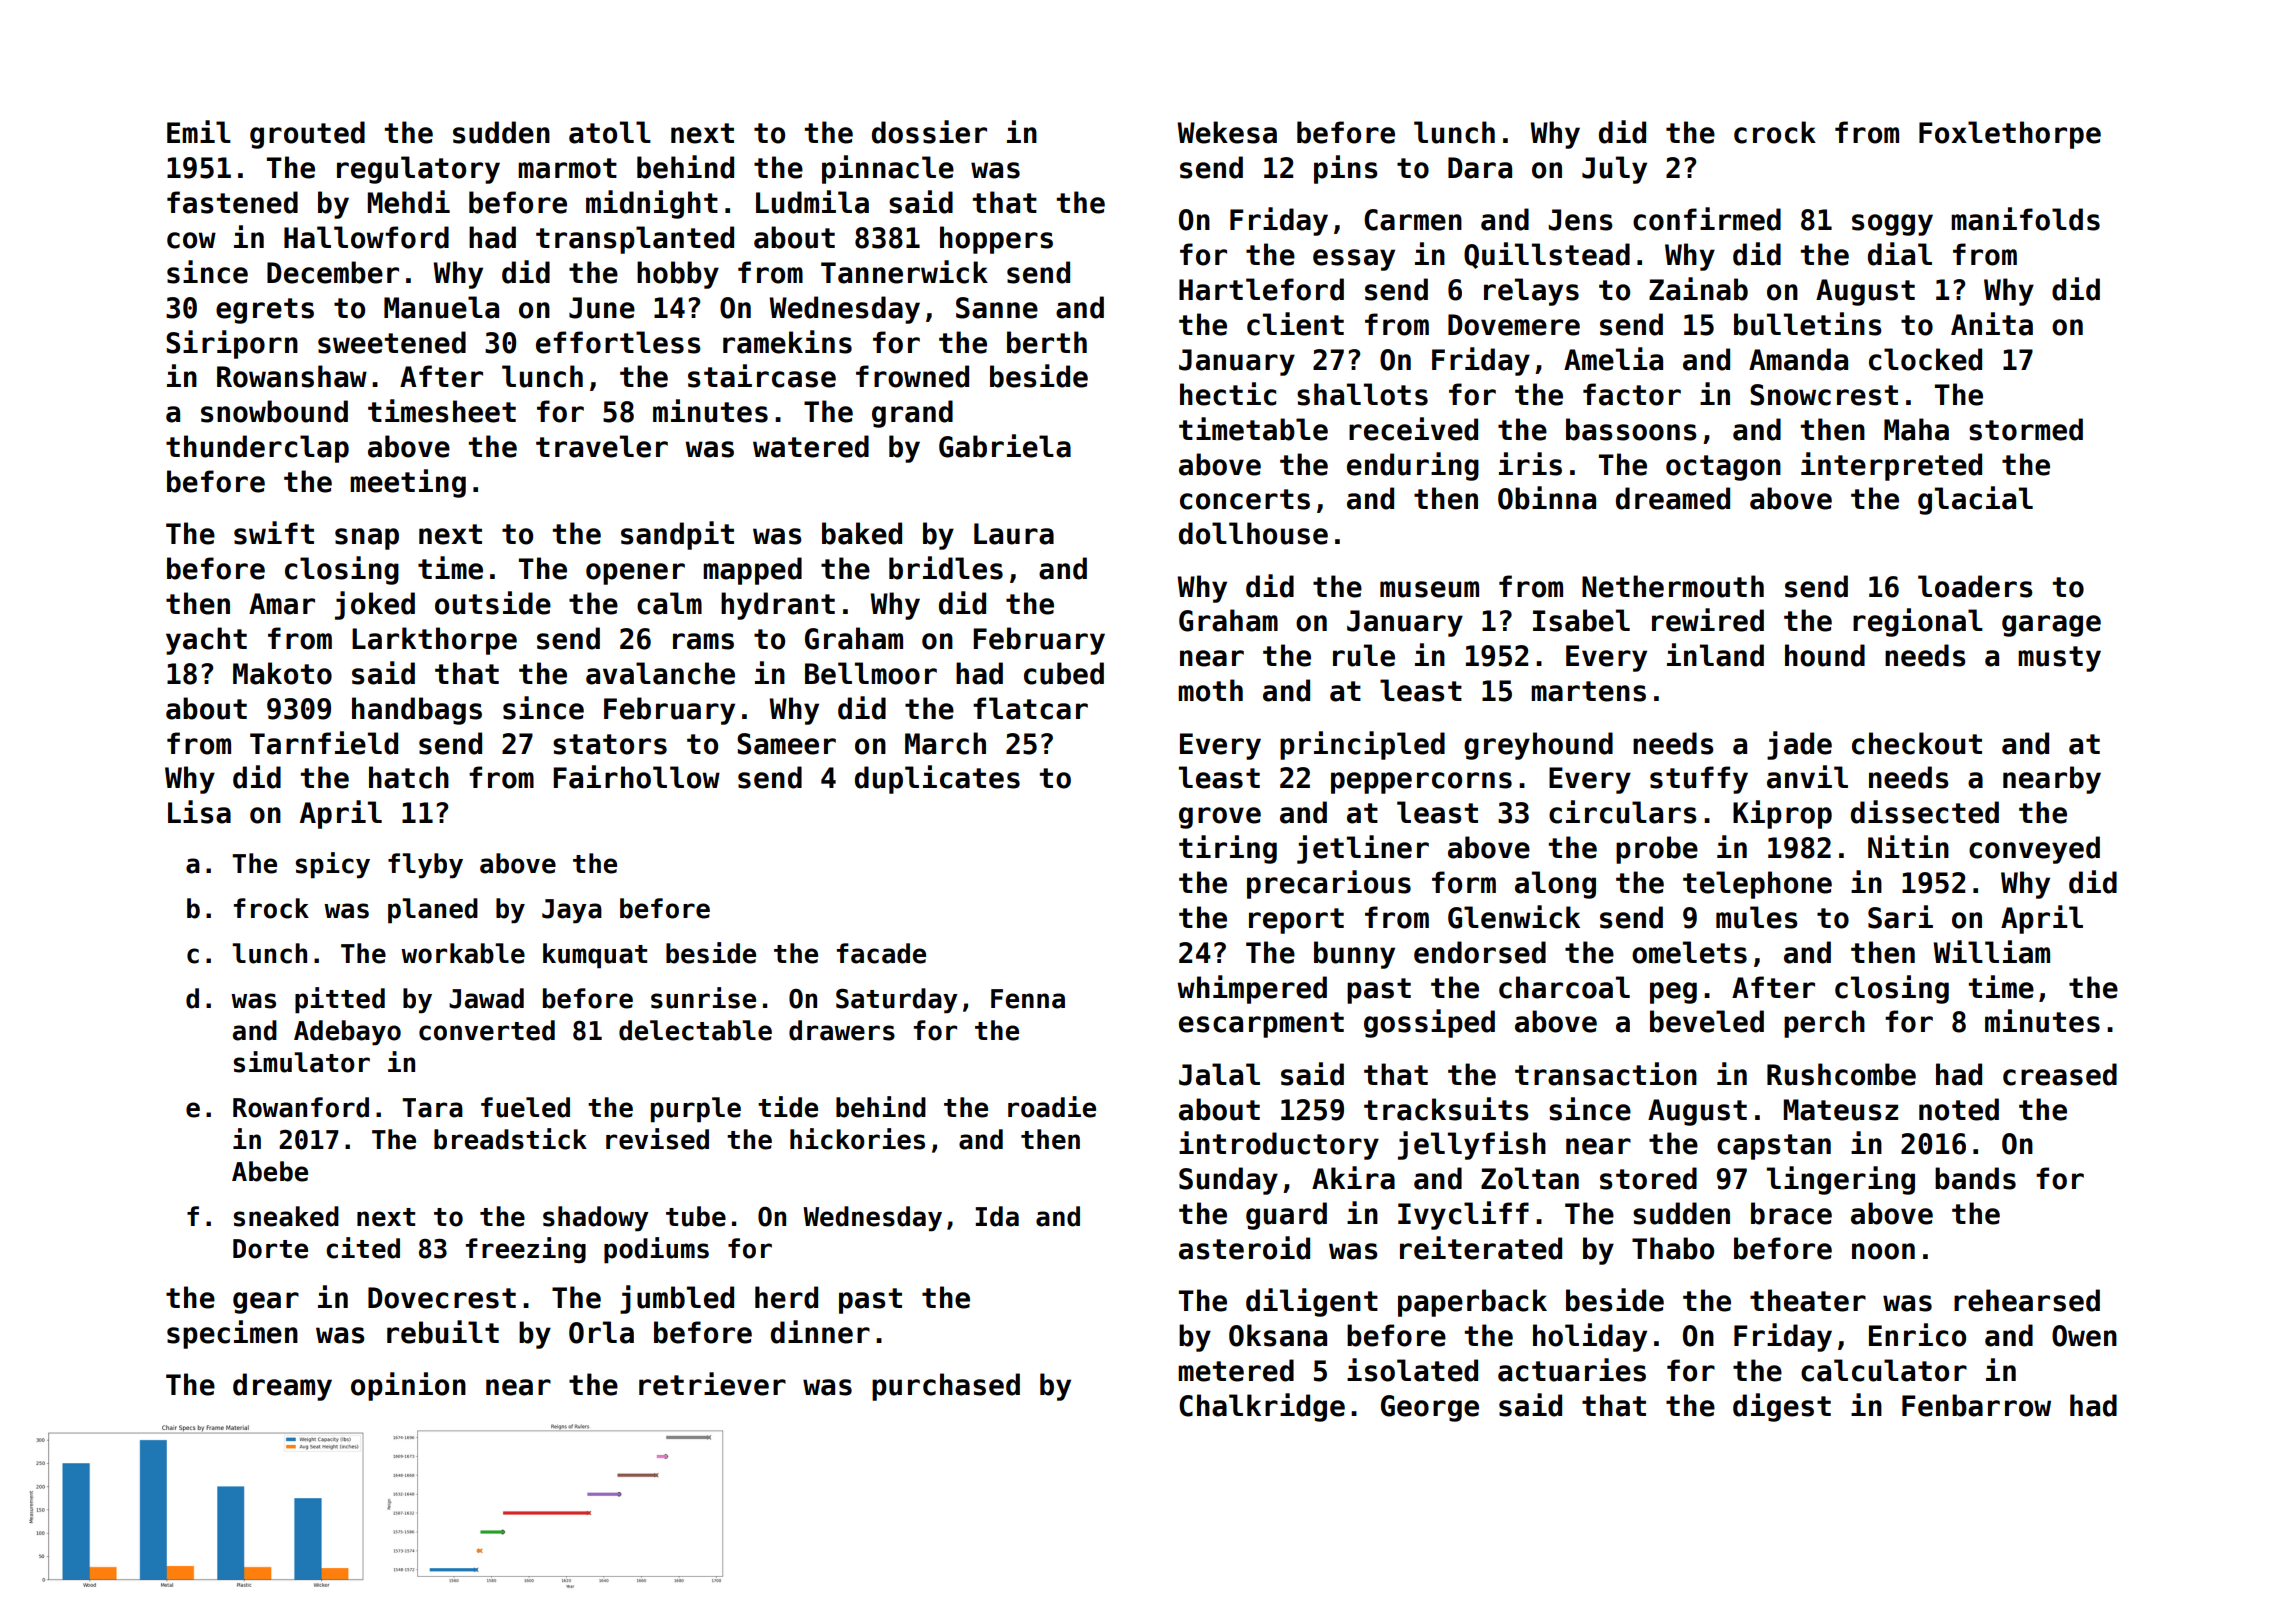 The image size is (2292, 1620). What do you see at coordinates (881, 953) in the screenshot?
I see `facade` at bounding box center [881, 953].
